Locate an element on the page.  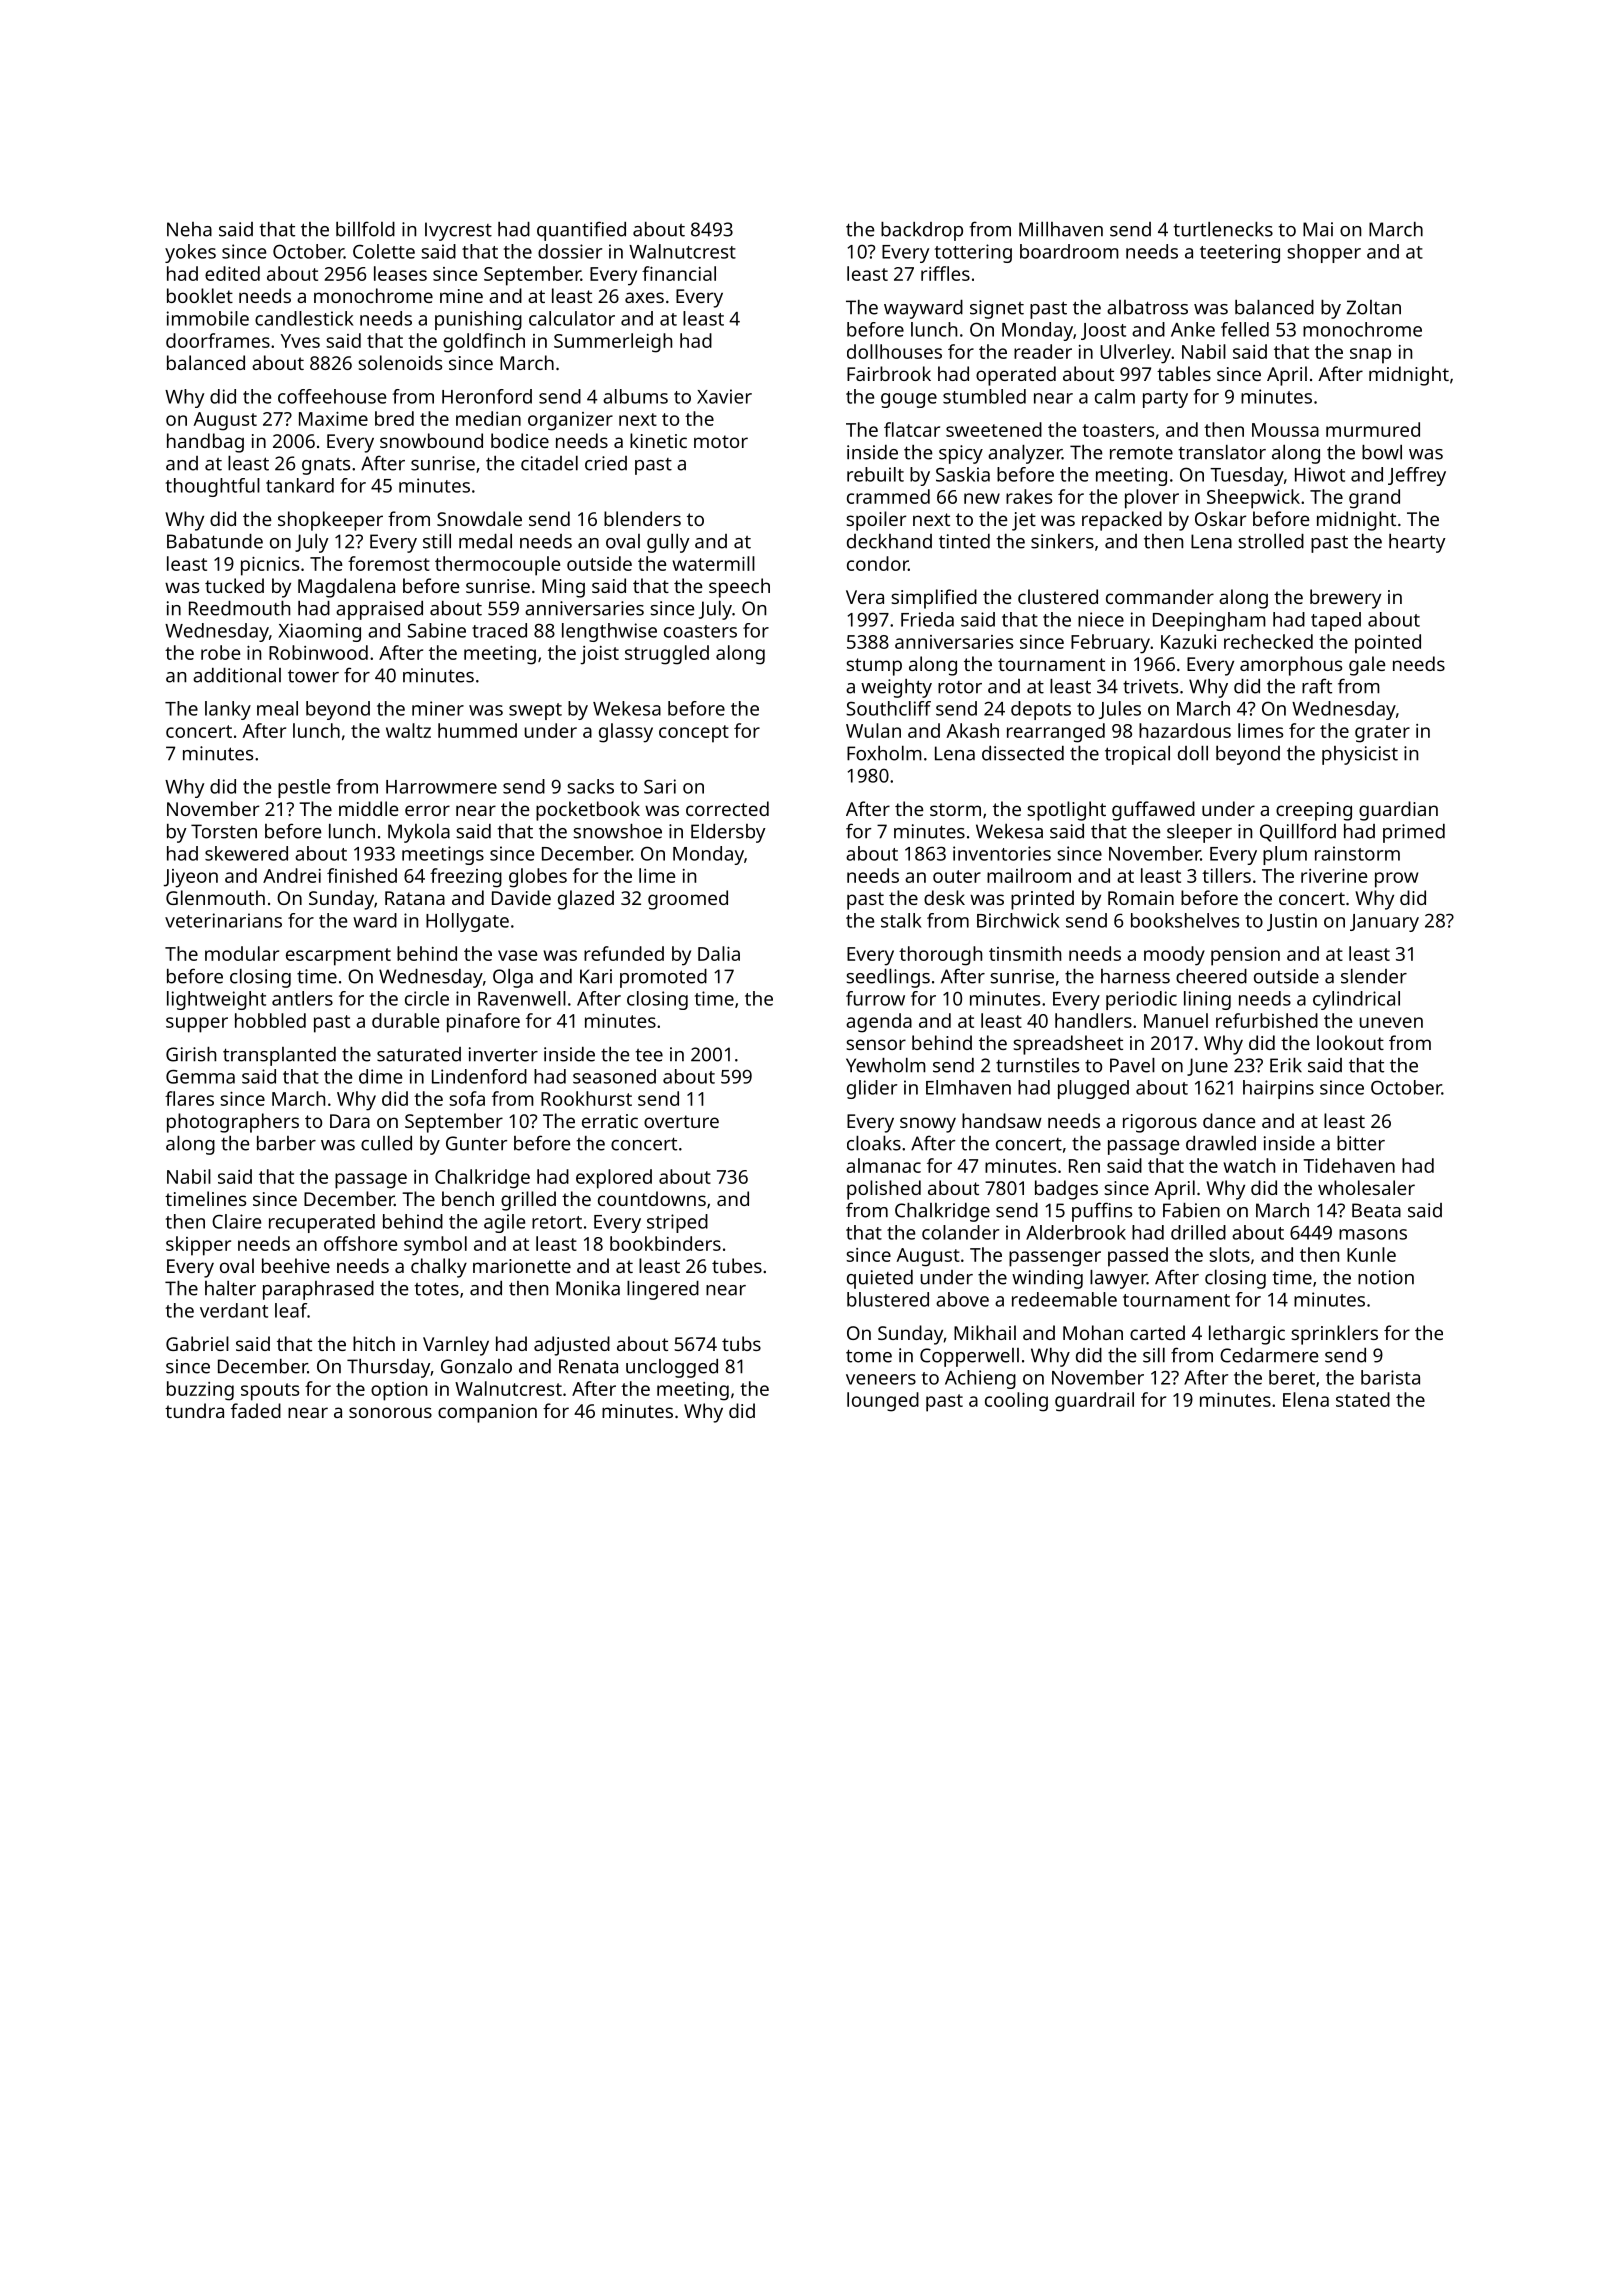
signet is located at coordinates (997, 309).
